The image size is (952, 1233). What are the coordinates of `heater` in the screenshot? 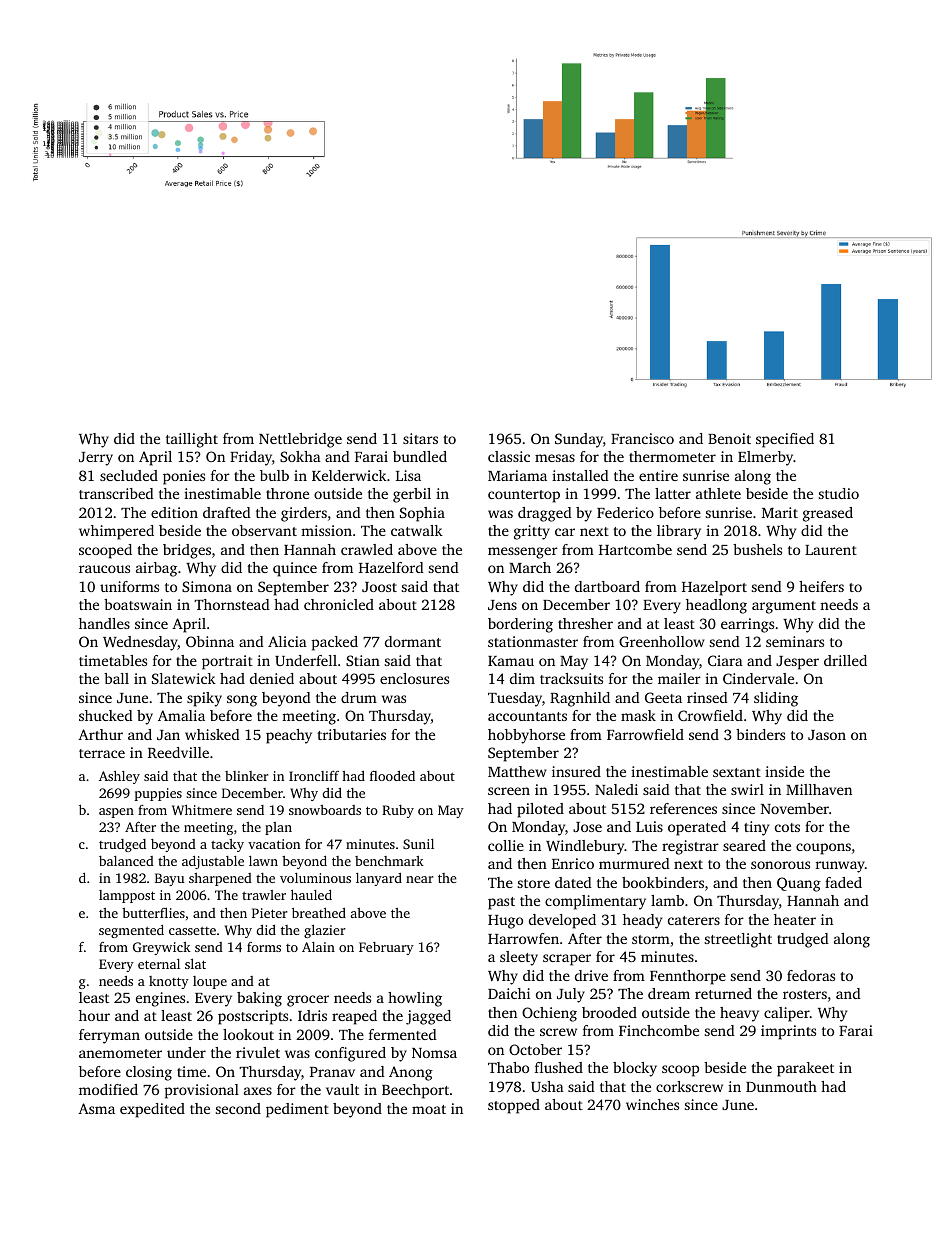 It's located at (795, 919).
